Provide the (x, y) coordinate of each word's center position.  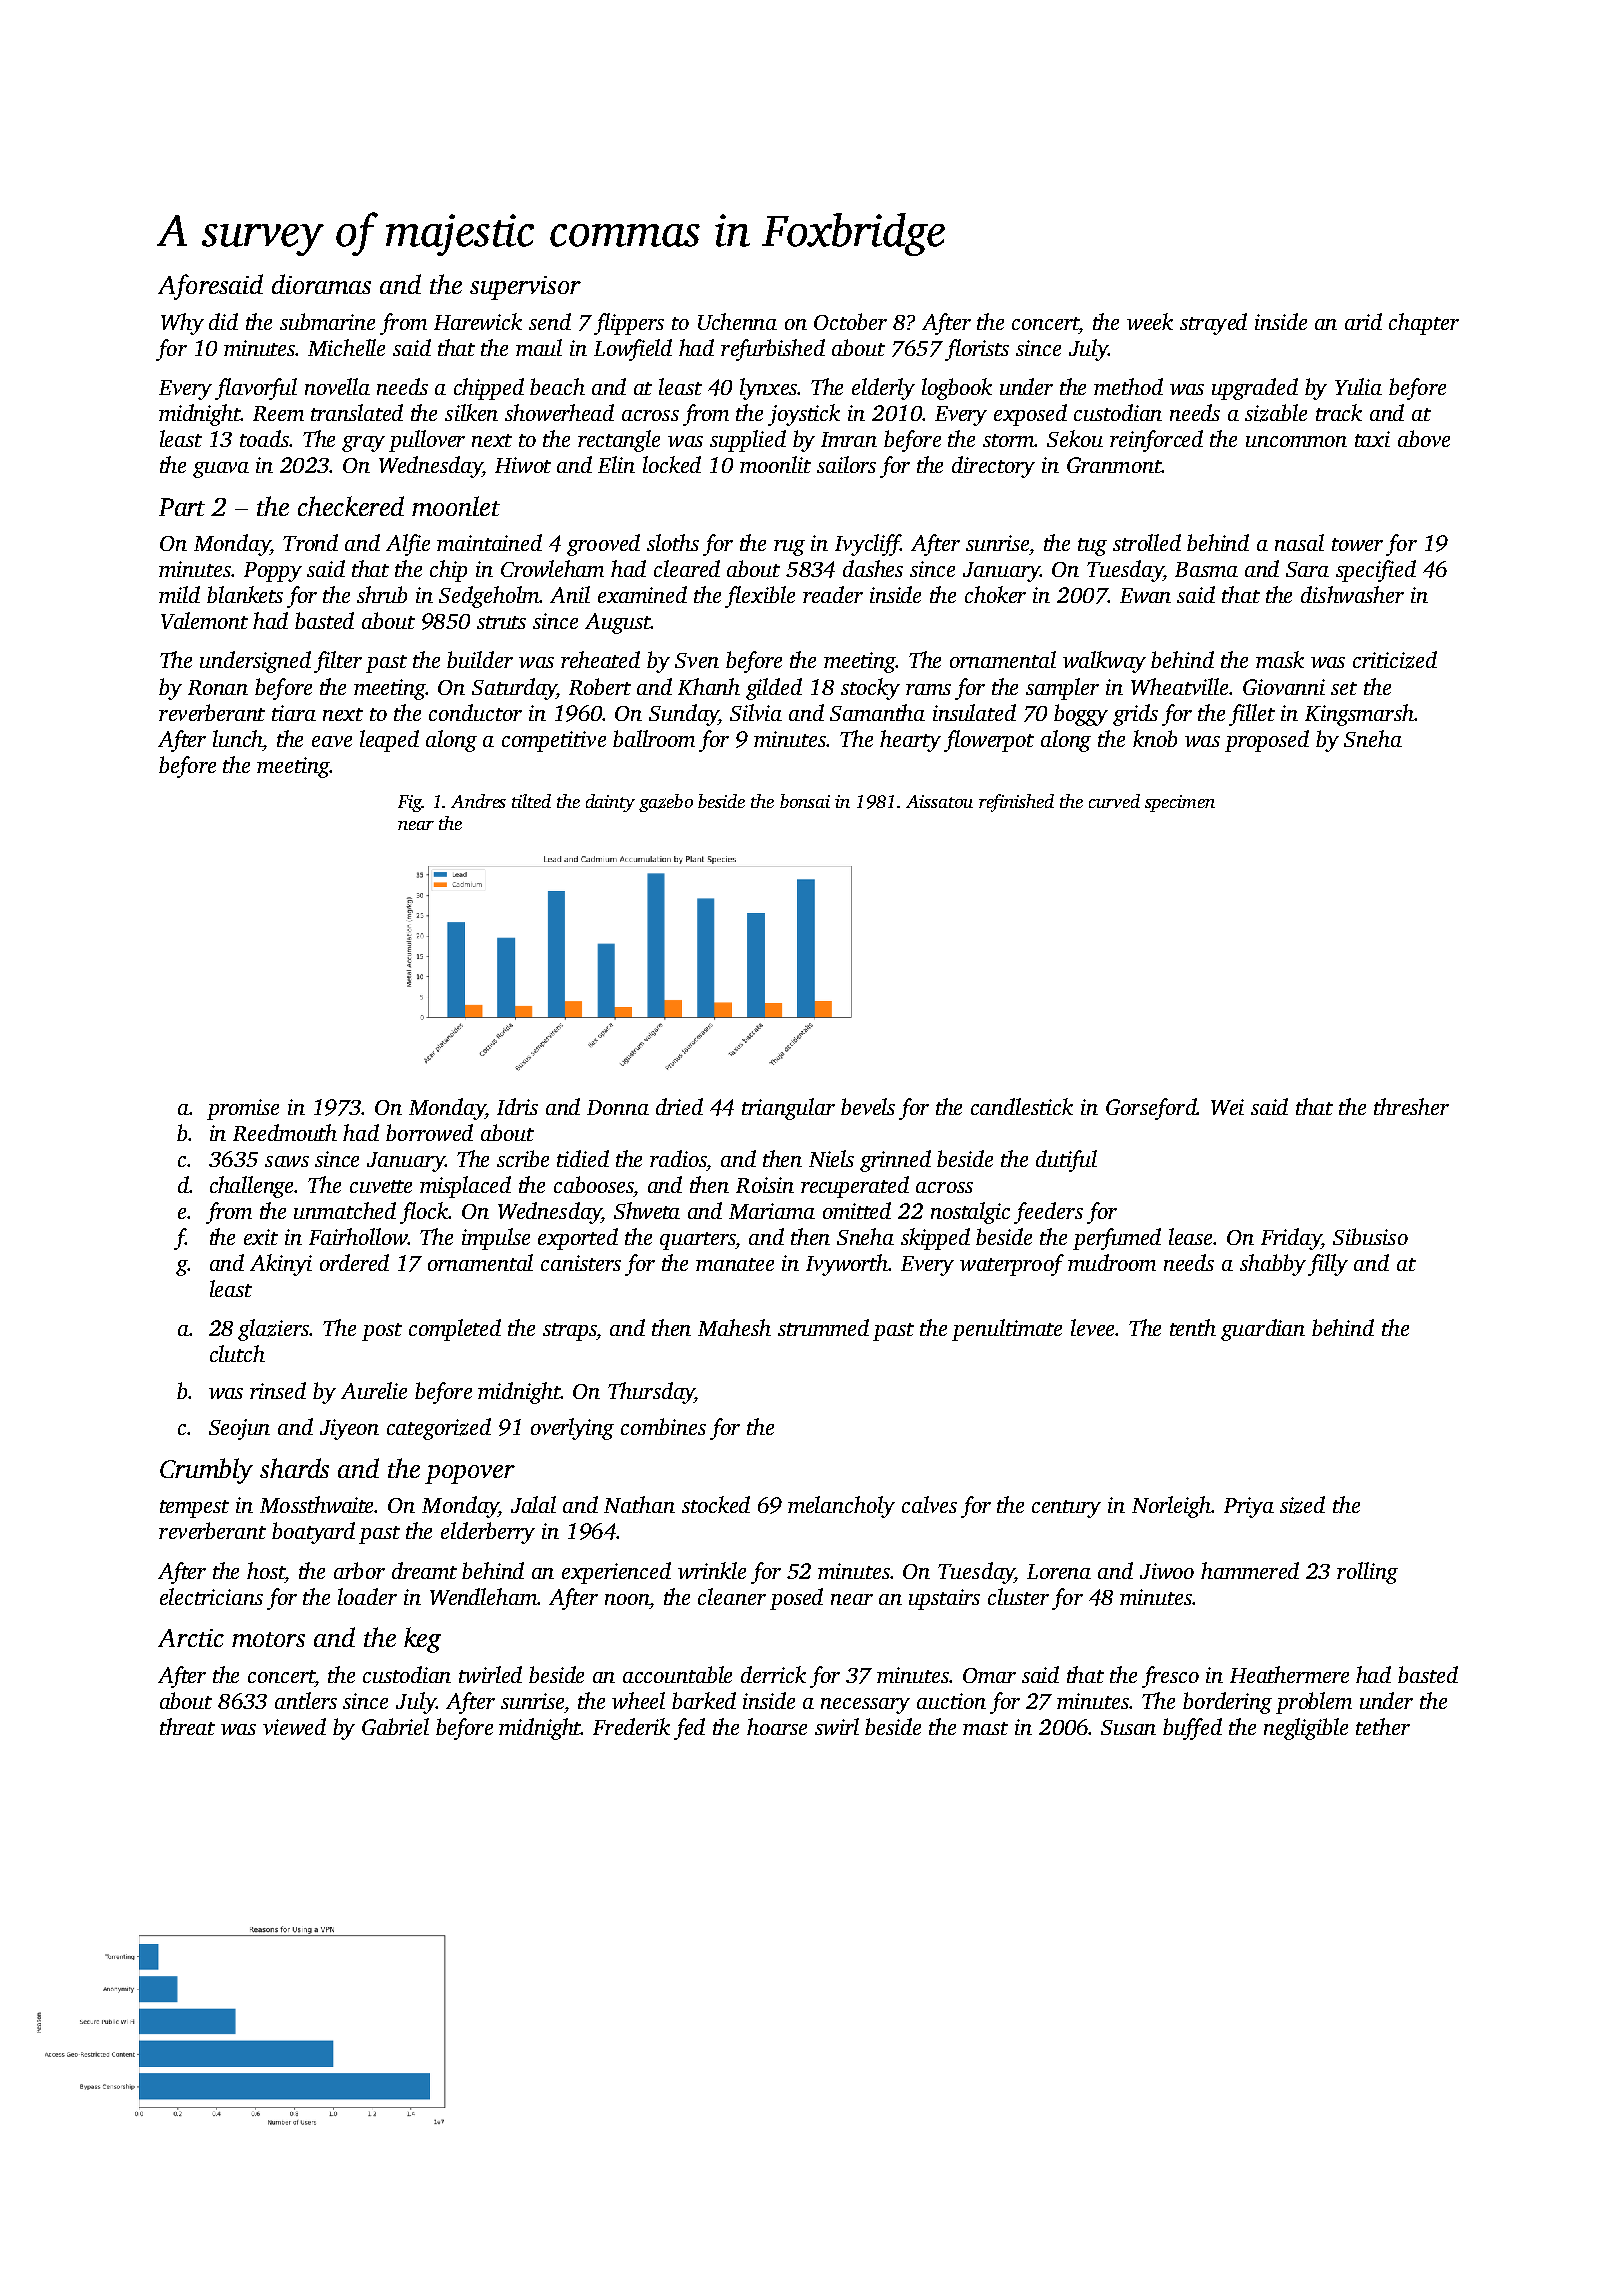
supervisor (525, 288)
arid (1363, 321)
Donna (618, 1107)
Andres (478, 801)
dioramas (321, 284)
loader (367, 1596)
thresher (1411, 1106)
